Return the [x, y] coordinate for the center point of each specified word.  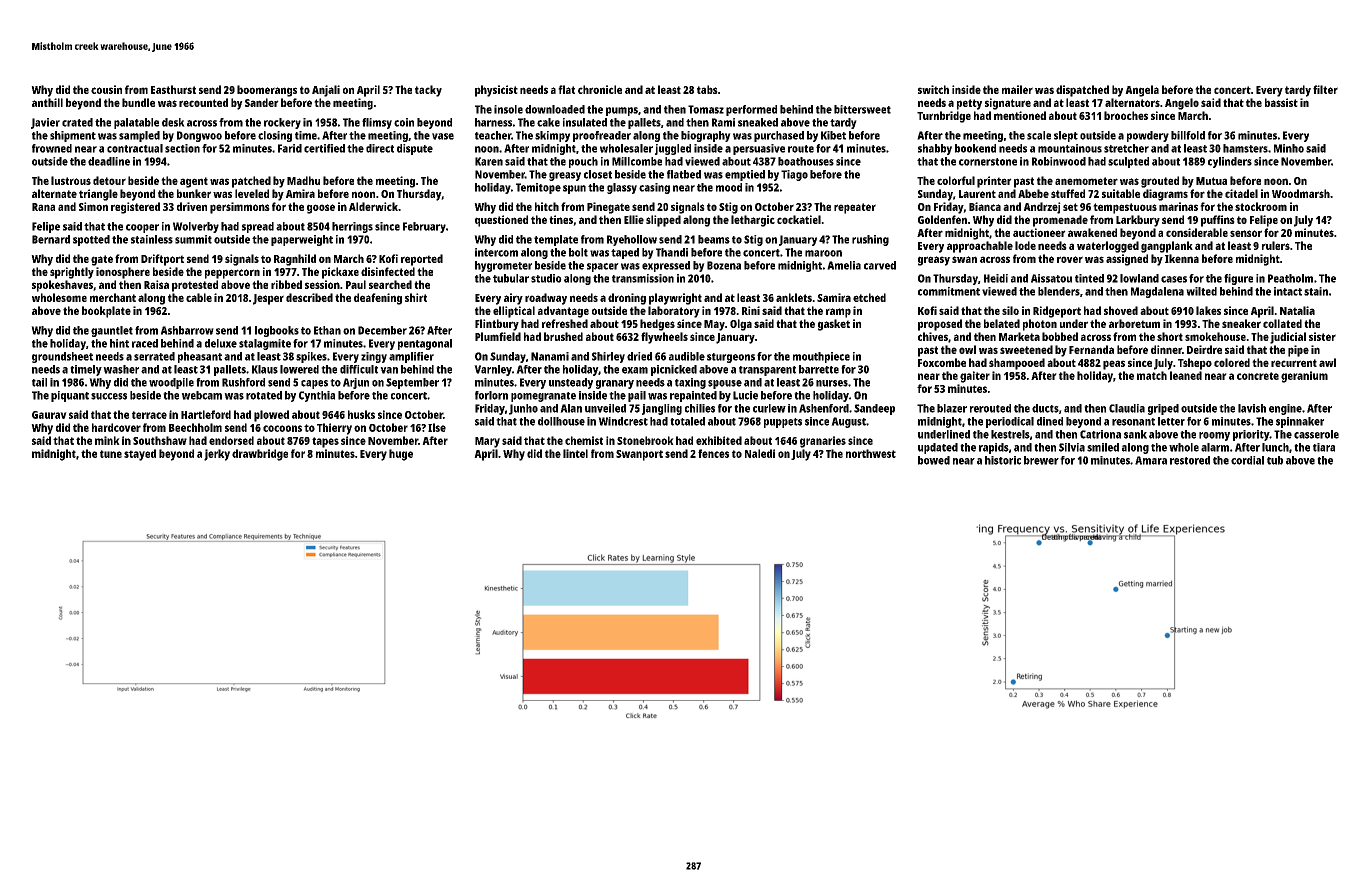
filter [1325, 89]
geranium [1304, 377]
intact [1288, 291]
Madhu [303, 180]
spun [574, 189]
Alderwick [373, 206]
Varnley [493, 370]
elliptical [514, 312]
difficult [359, 369]
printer [994, 182]
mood [729, 187]
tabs [707, 89]
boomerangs [267, 91]
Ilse [437, 427]
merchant [113, 297]
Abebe [1033, 193]
